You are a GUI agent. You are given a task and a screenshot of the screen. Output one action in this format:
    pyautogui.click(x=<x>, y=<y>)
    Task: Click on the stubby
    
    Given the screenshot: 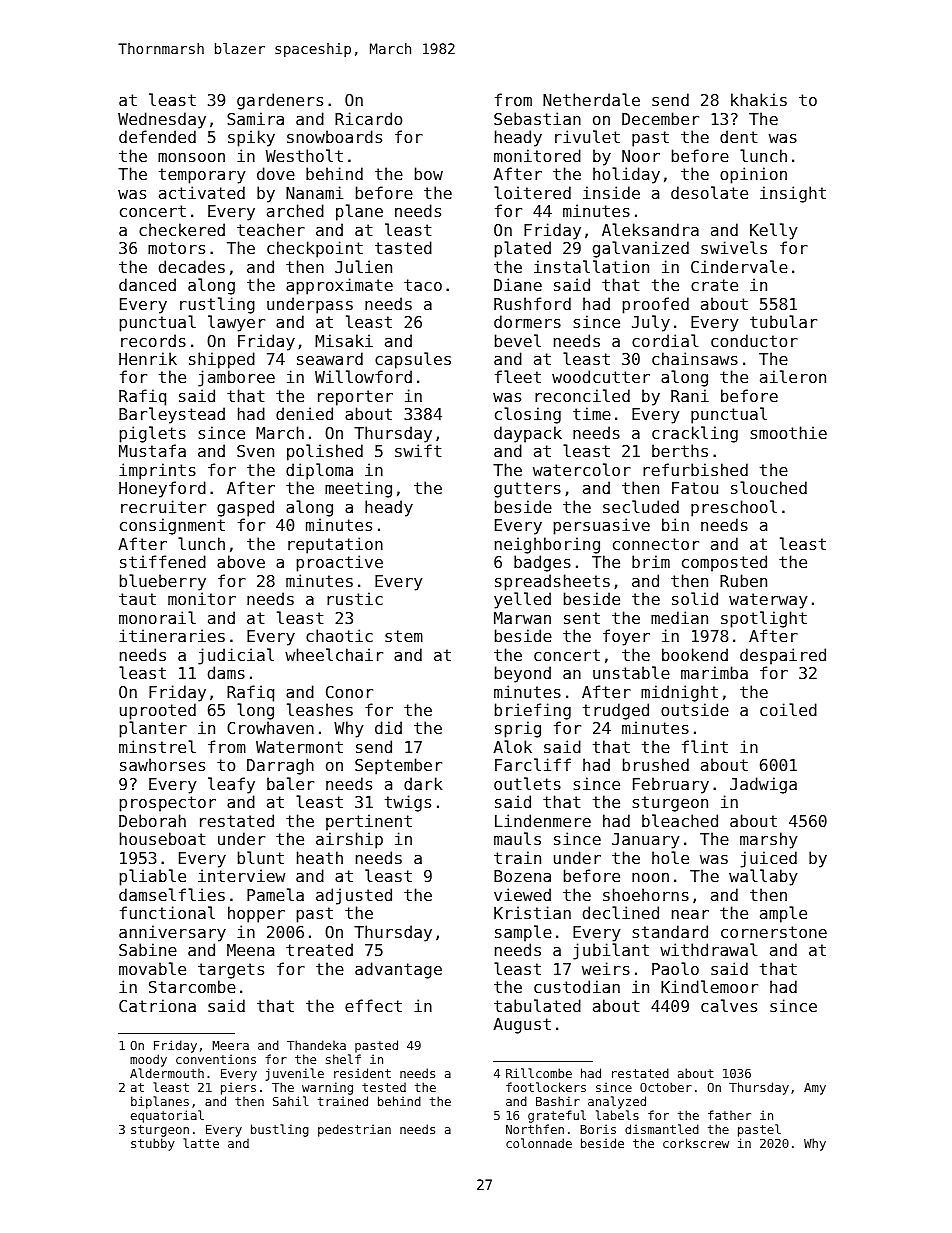 What is the action you would take?
    pyautogui.click(x=153, y=1144)
